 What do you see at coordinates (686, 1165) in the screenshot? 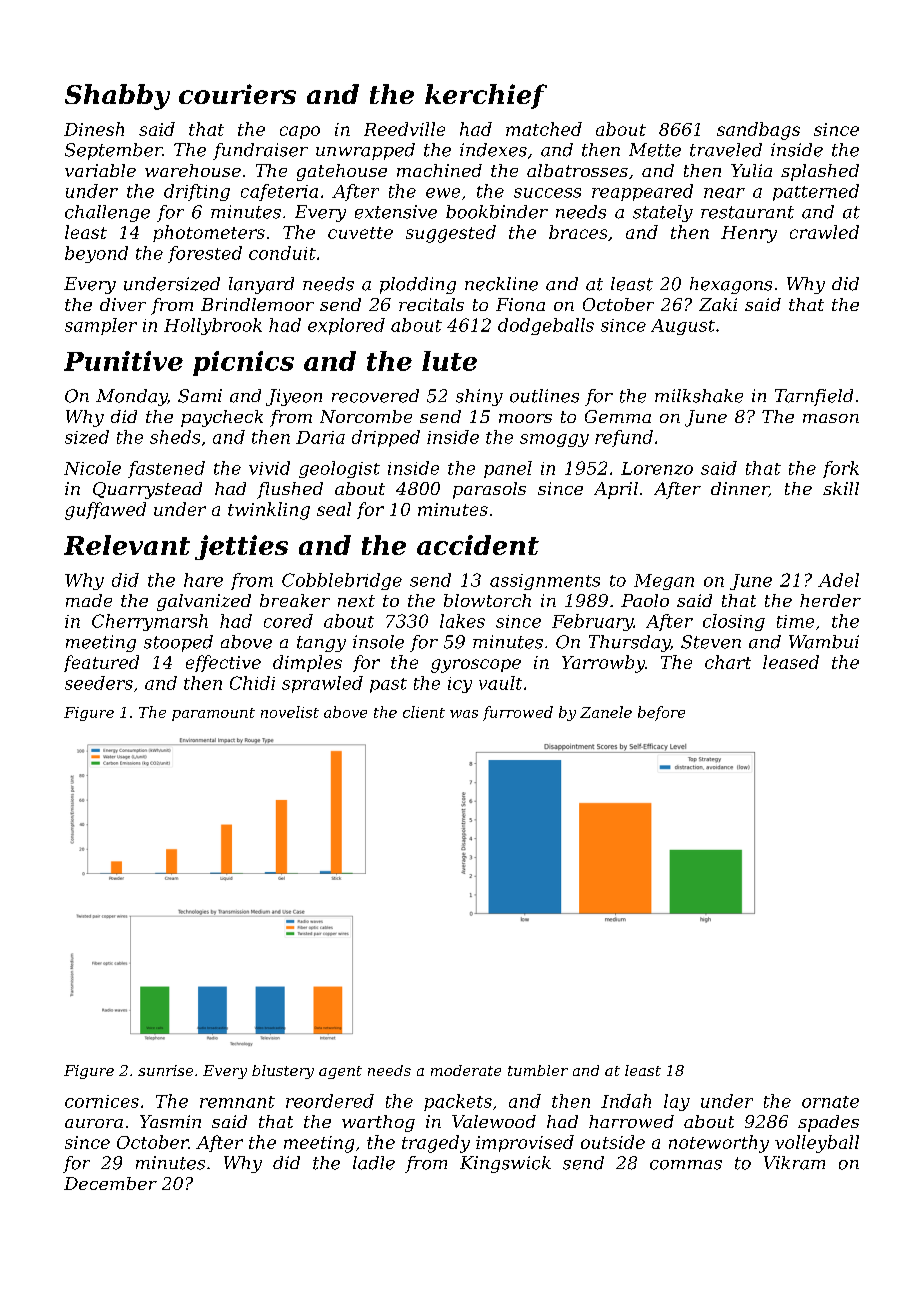
I see `commas` at bounding box center [686, 1165].
